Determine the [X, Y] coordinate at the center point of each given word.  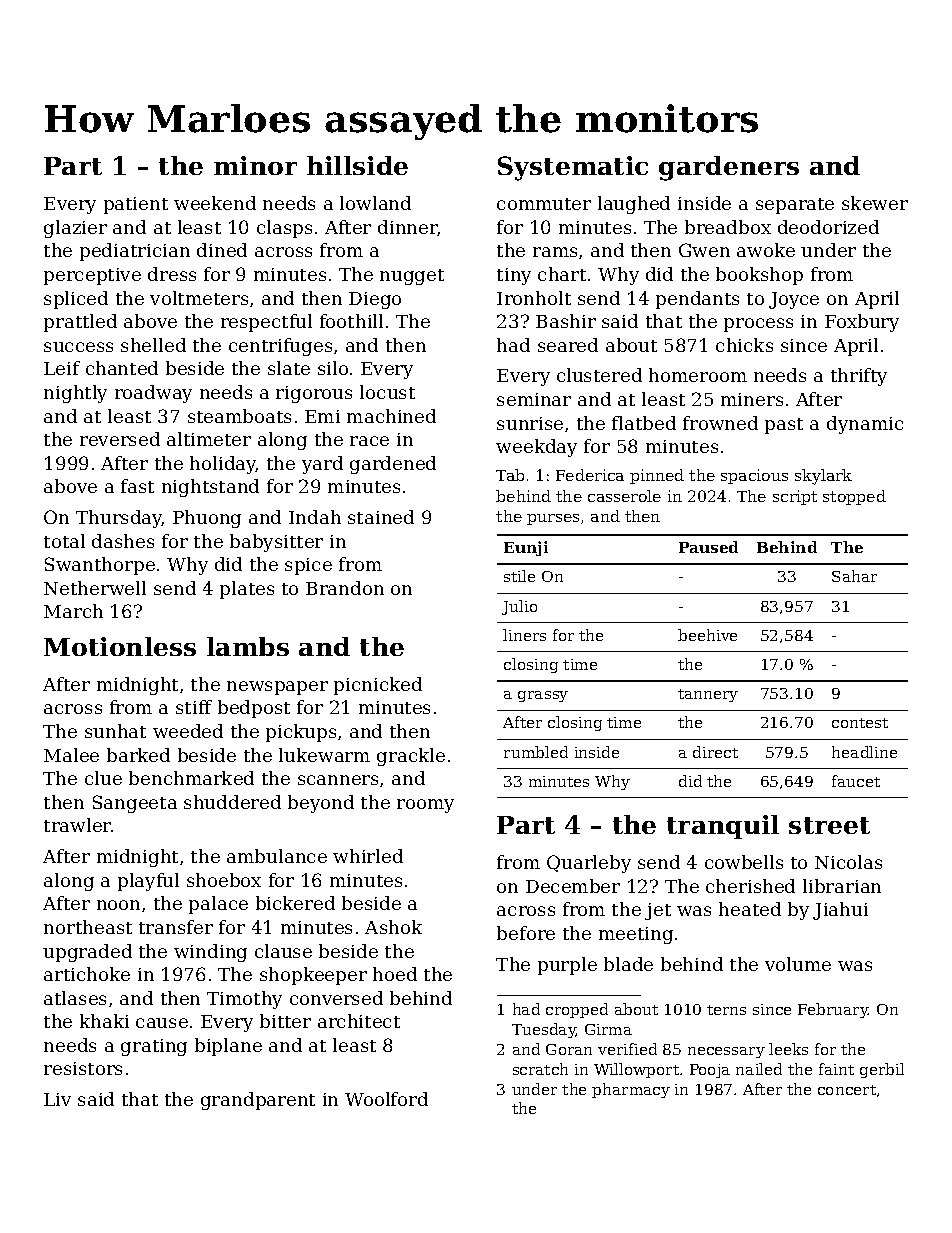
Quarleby [589, 864]
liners [524, 635]
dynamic [865, 425]
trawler [78, 825]
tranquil [723, 827]
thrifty [859, 377]
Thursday [119, 519]
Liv [57, 1099]
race [369, 441]
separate [795, 206]
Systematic [573, 168]
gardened [393, 465]
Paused [708, 547]
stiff [194, 707]
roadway [153, 394]
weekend [215, 203]
